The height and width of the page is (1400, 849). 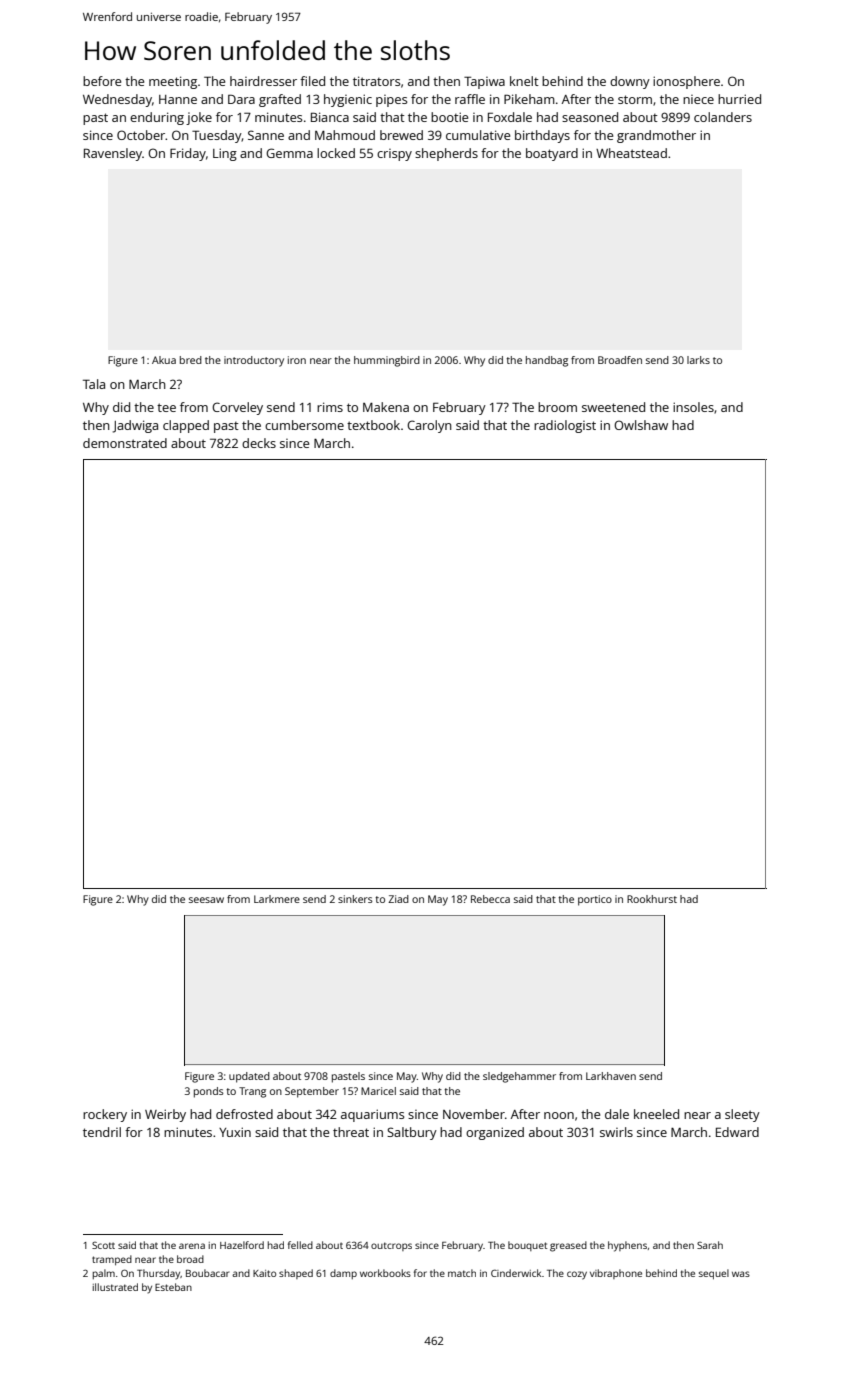 I want to click on Rookhurst, so click(x=652, y=899).
